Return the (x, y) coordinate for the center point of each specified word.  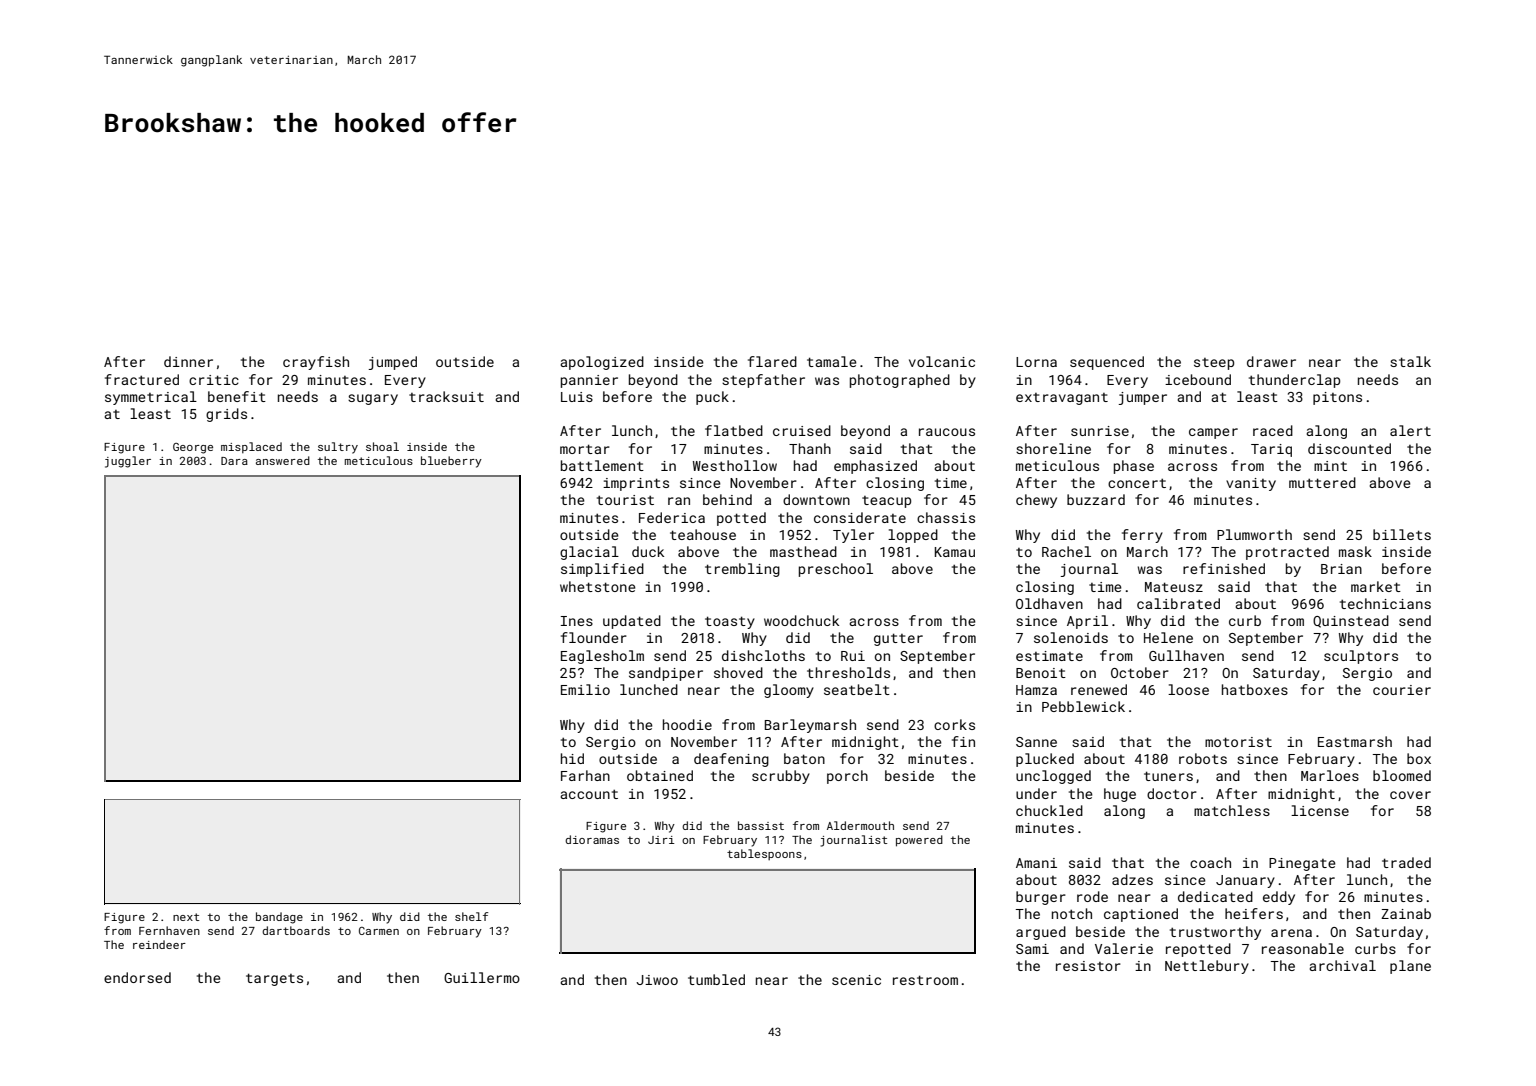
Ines (577, 621)
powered (919, 841)
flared (772, 361)
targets (274, 979)
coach (1210, 862)
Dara (234, 461)
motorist (1238, 742)
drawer (1271, 361)
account (589, 794)
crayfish (316, 363)
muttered (1322, 482)
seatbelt (857, 689)
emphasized (875, 467)
